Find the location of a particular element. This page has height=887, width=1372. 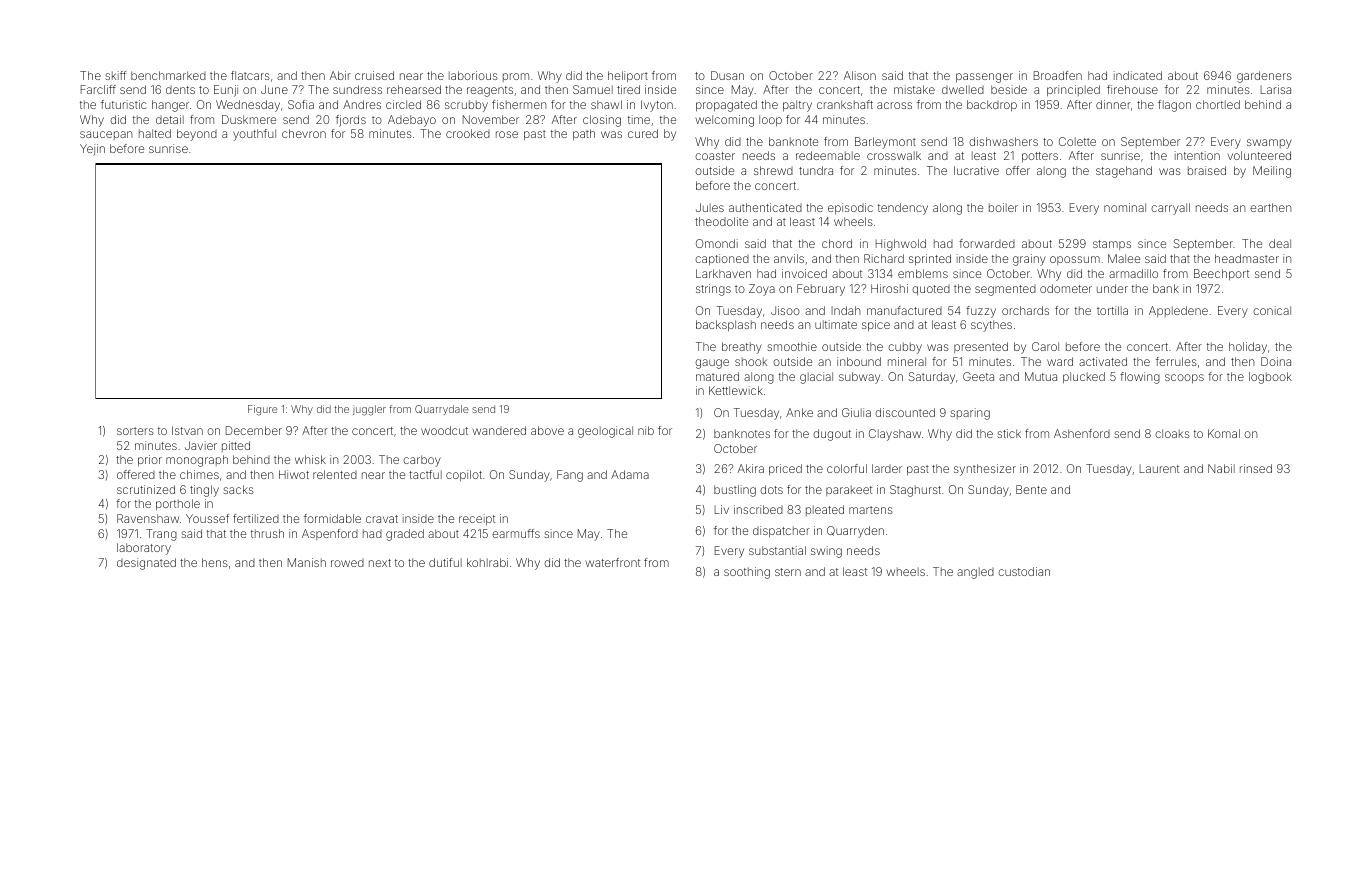

gardeners is located at coordinates (1264, 77).
